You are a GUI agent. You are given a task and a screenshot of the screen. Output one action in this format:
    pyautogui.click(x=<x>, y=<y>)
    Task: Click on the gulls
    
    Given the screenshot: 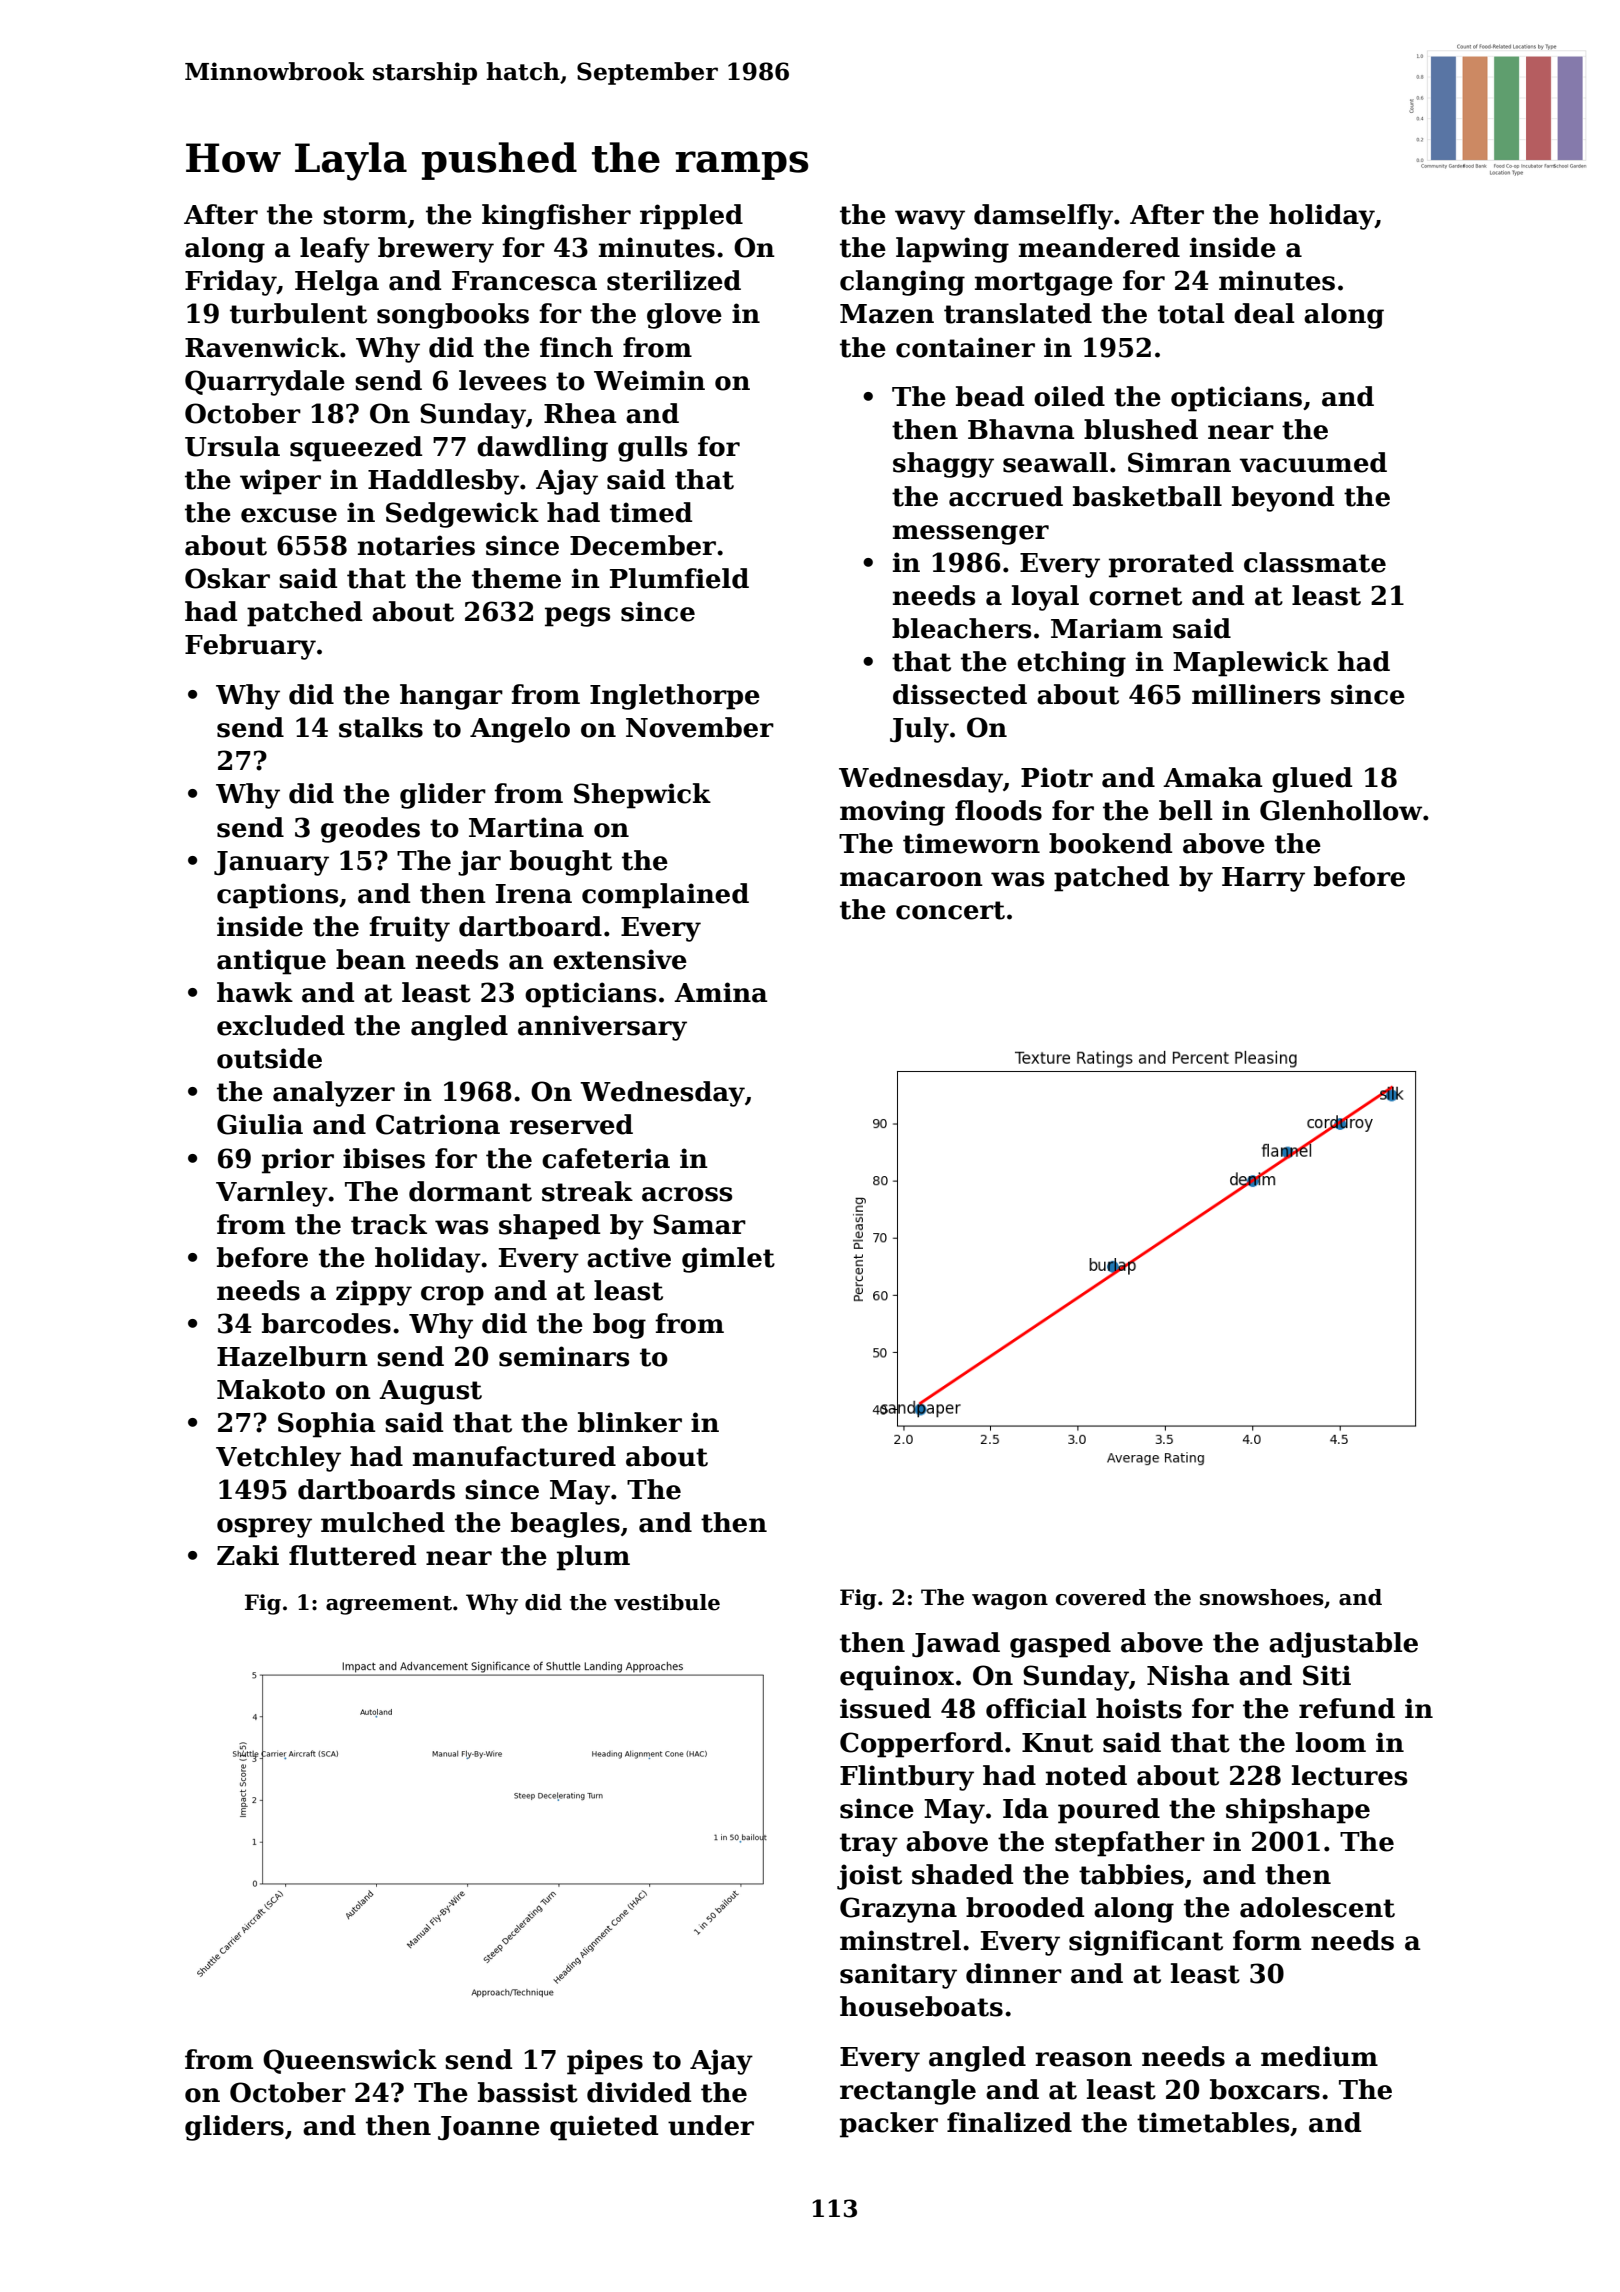 What is the action you would take?
    pyautogui.click(x=652, y=449)
